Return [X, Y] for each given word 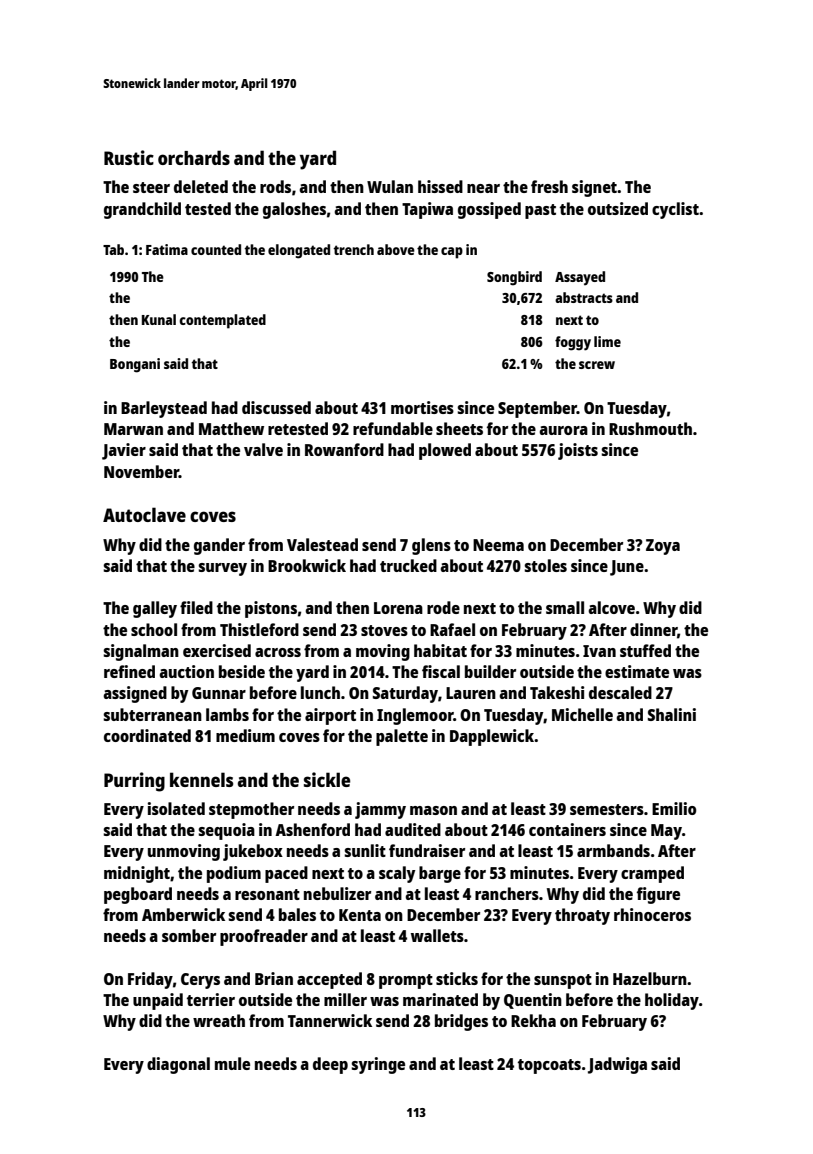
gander [219, 546]
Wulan [390, 186]
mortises [422, 407]
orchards [194, 157]
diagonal [178, 1065]
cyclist [675, 210]
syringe [378, 1065]
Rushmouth [650, 428]
